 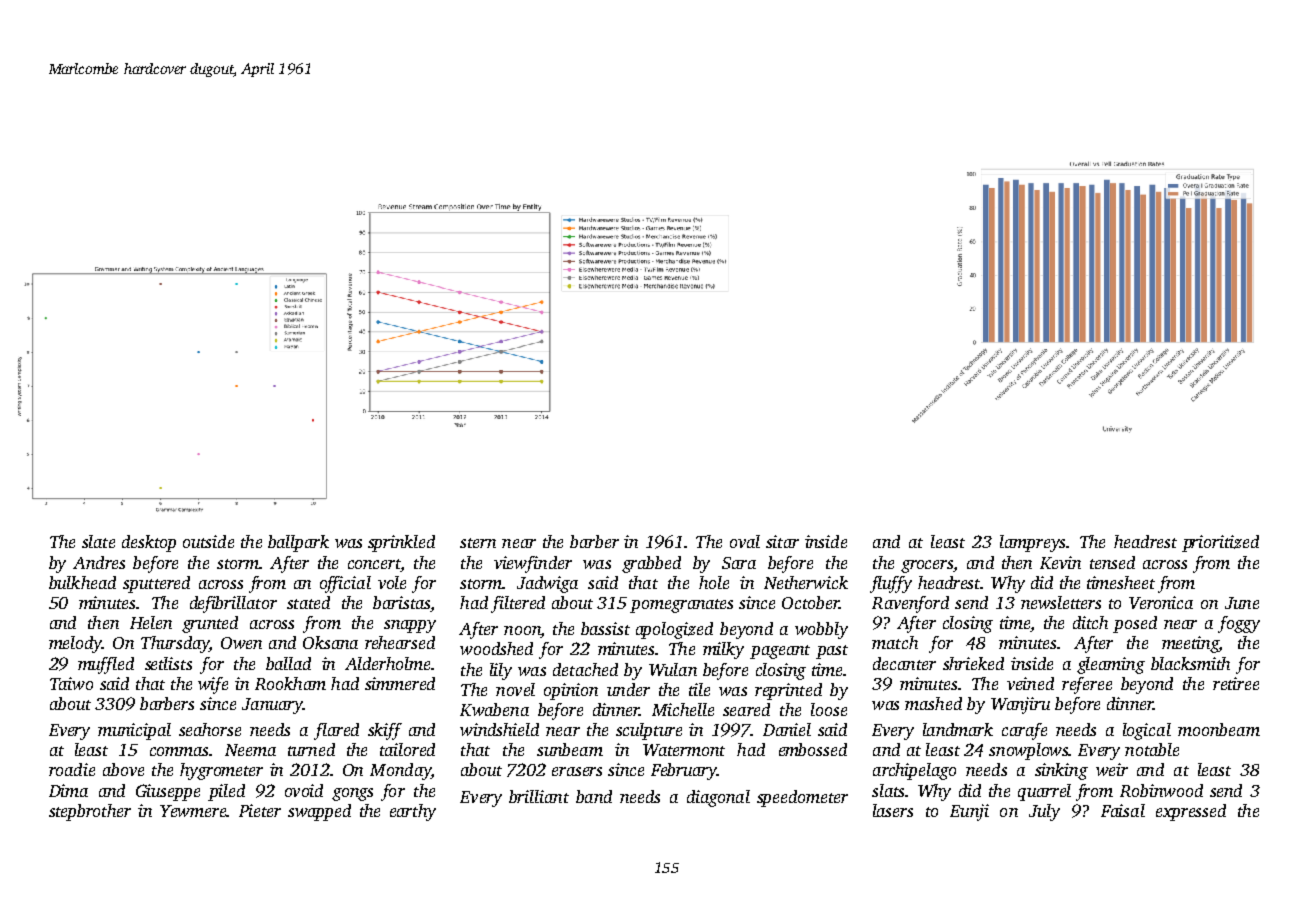 I want to click on prioritized, so click(x=1220, y=543).
